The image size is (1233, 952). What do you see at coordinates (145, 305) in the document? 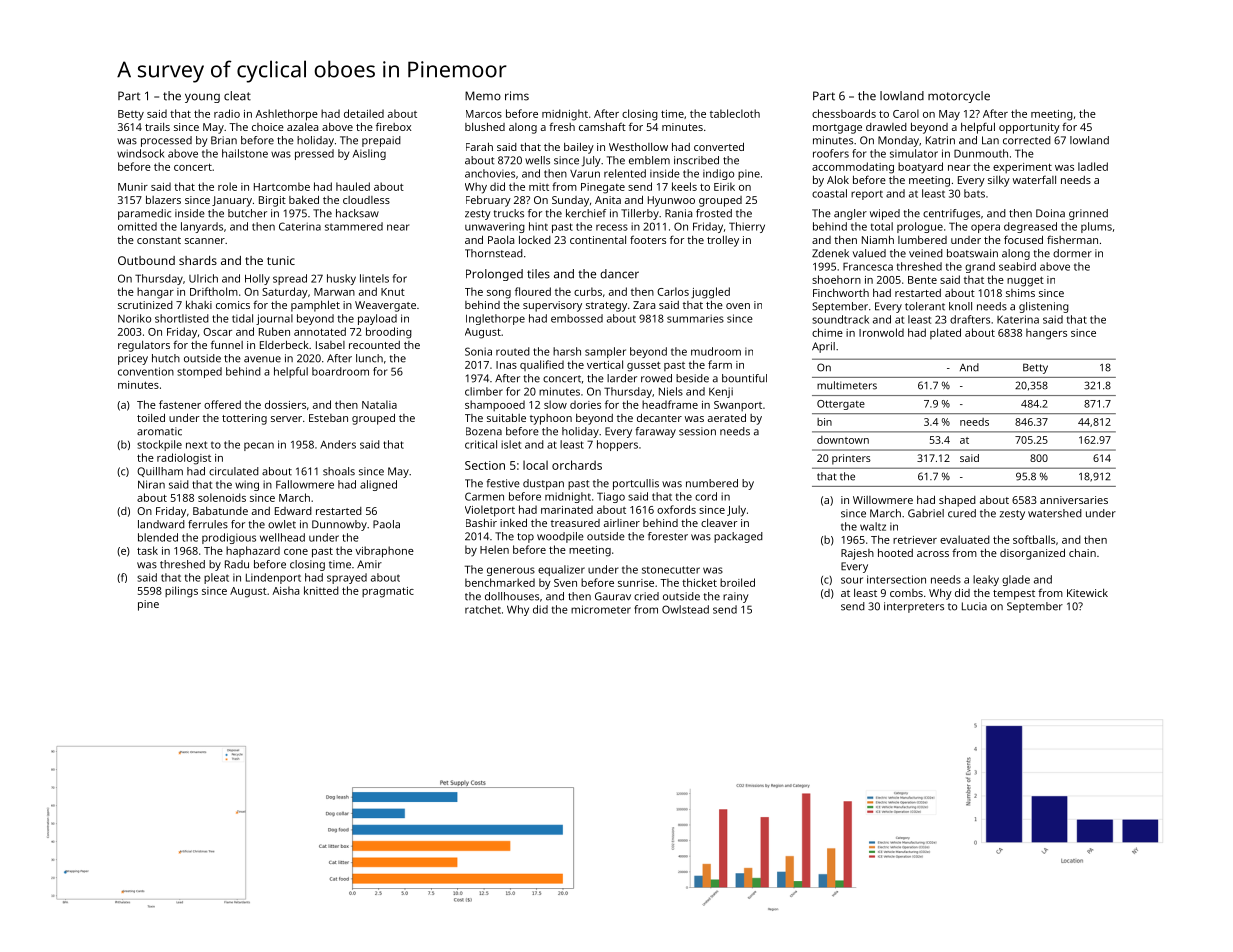
I see `scrutinized` at bounding box center [145, 305].
